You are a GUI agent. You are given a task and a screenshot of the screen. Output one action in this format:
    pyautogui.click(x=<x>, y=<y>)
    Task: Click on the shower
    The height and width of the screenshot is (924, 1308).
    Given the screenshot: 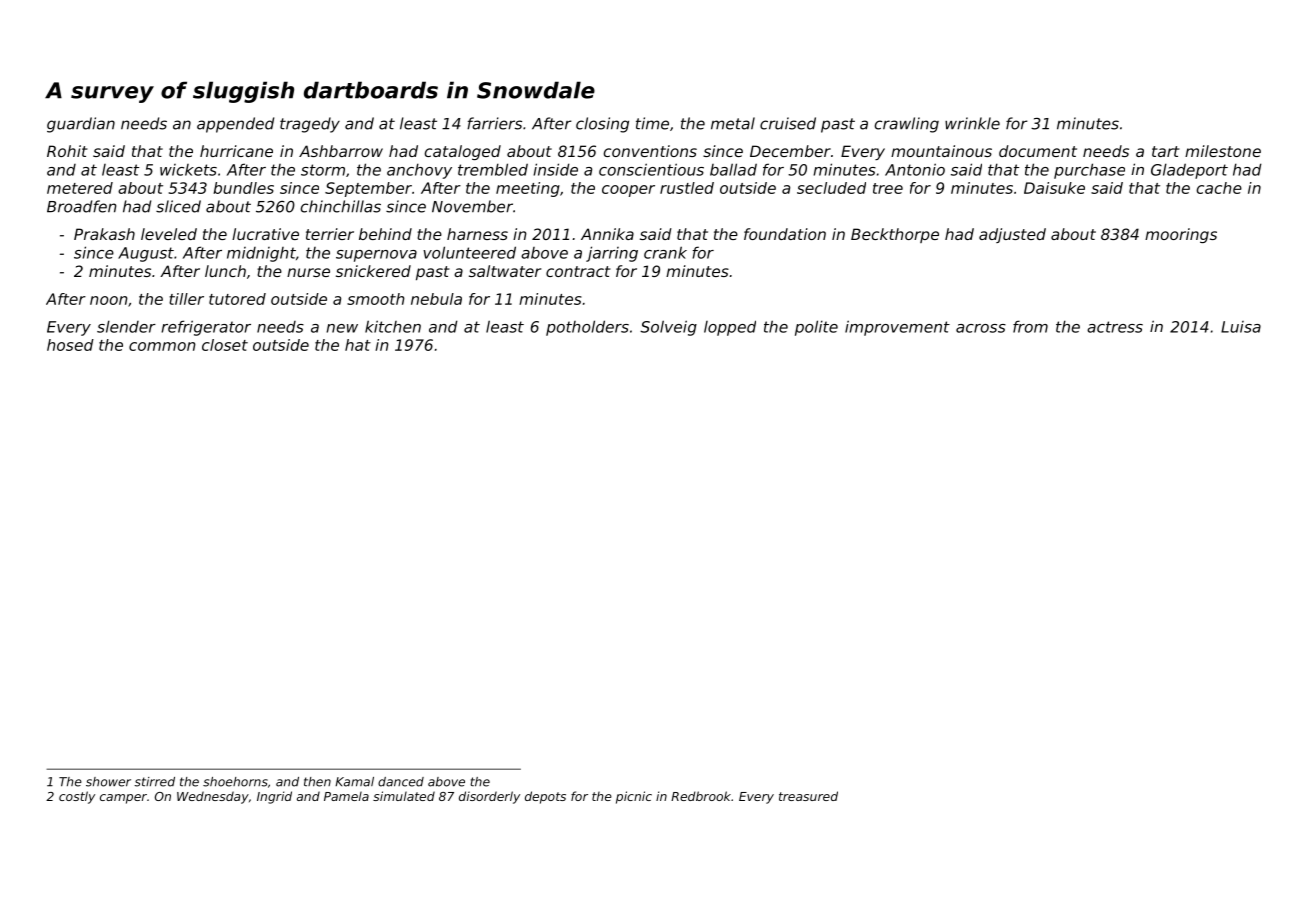 What is the action you would take?
    pyautogui.click(x=108, y=782)
